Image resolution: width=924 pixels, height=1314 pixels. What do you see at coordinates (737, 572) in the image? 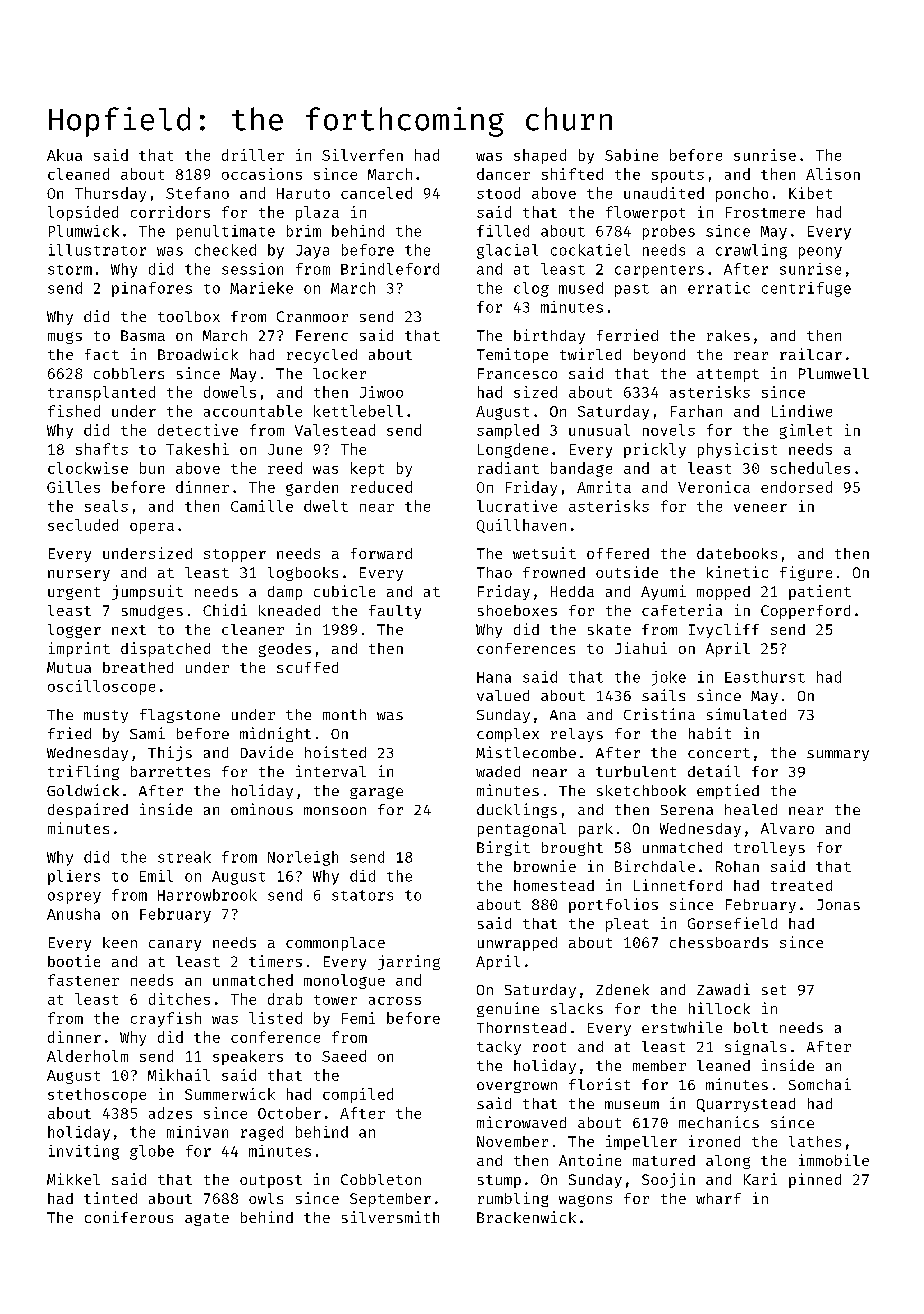
I see `kinetic` at bounding box center [737, 572].
